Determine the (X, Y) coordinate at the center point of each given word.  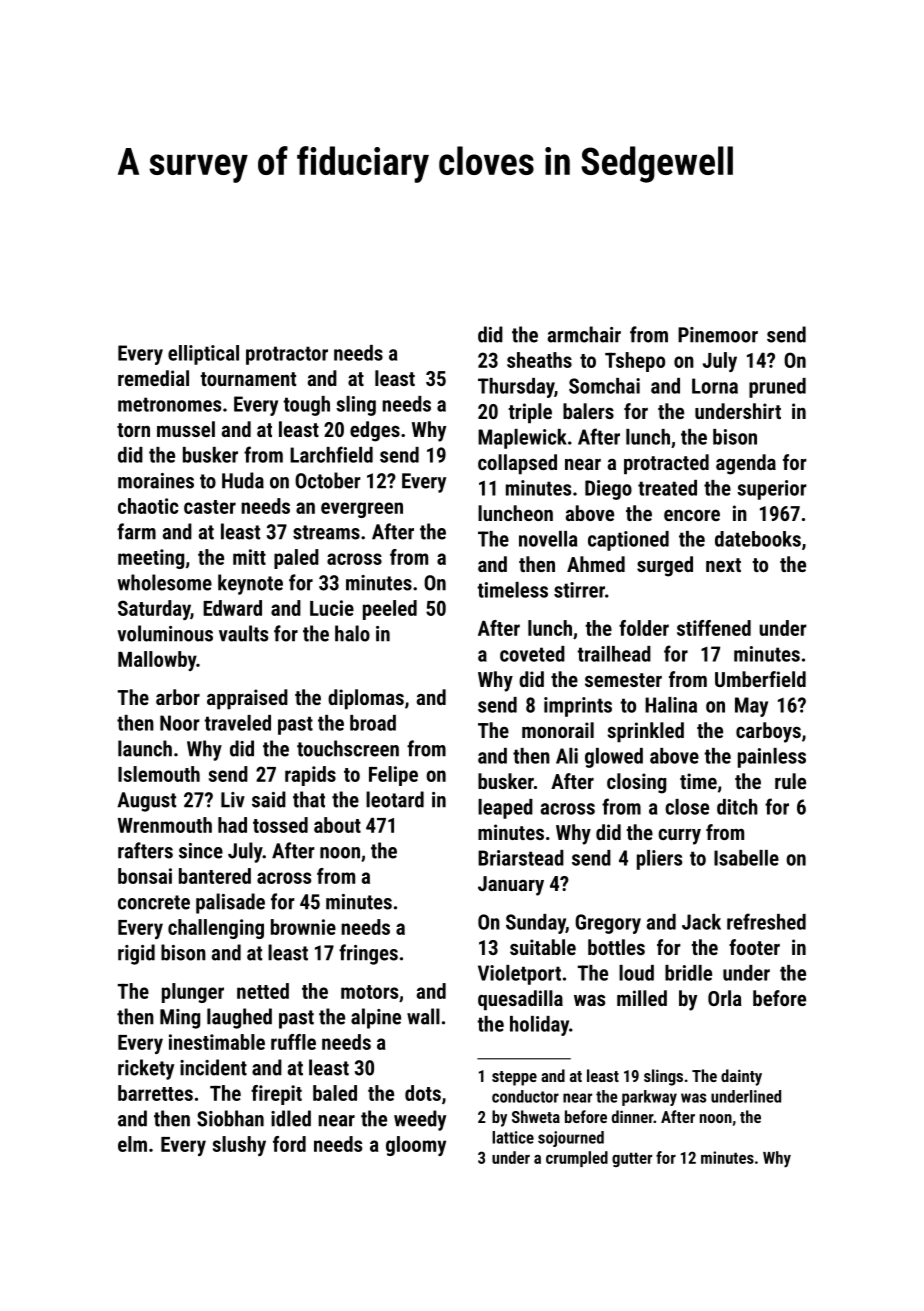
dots (423, 1093)
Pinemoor (718, 335)
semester (623, 680)
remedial (153, 378)
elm (132, 1144)
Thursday (516, 388)
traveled (237, 723)
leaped (505, 809)
